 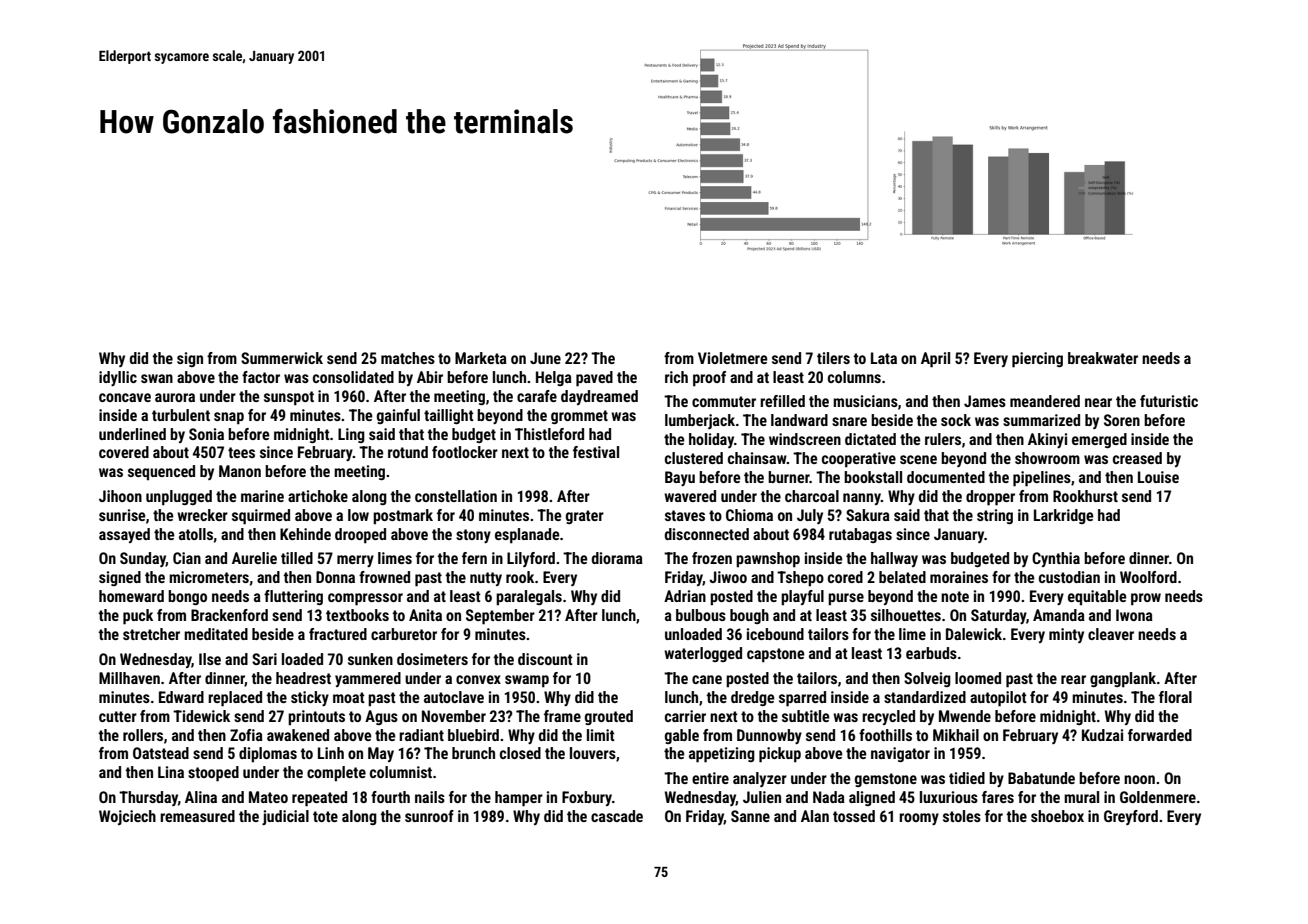 What do you see at coordinates (151, 634) in the screenshot?
I see `stretcher` at bounding box center [151, 634].
